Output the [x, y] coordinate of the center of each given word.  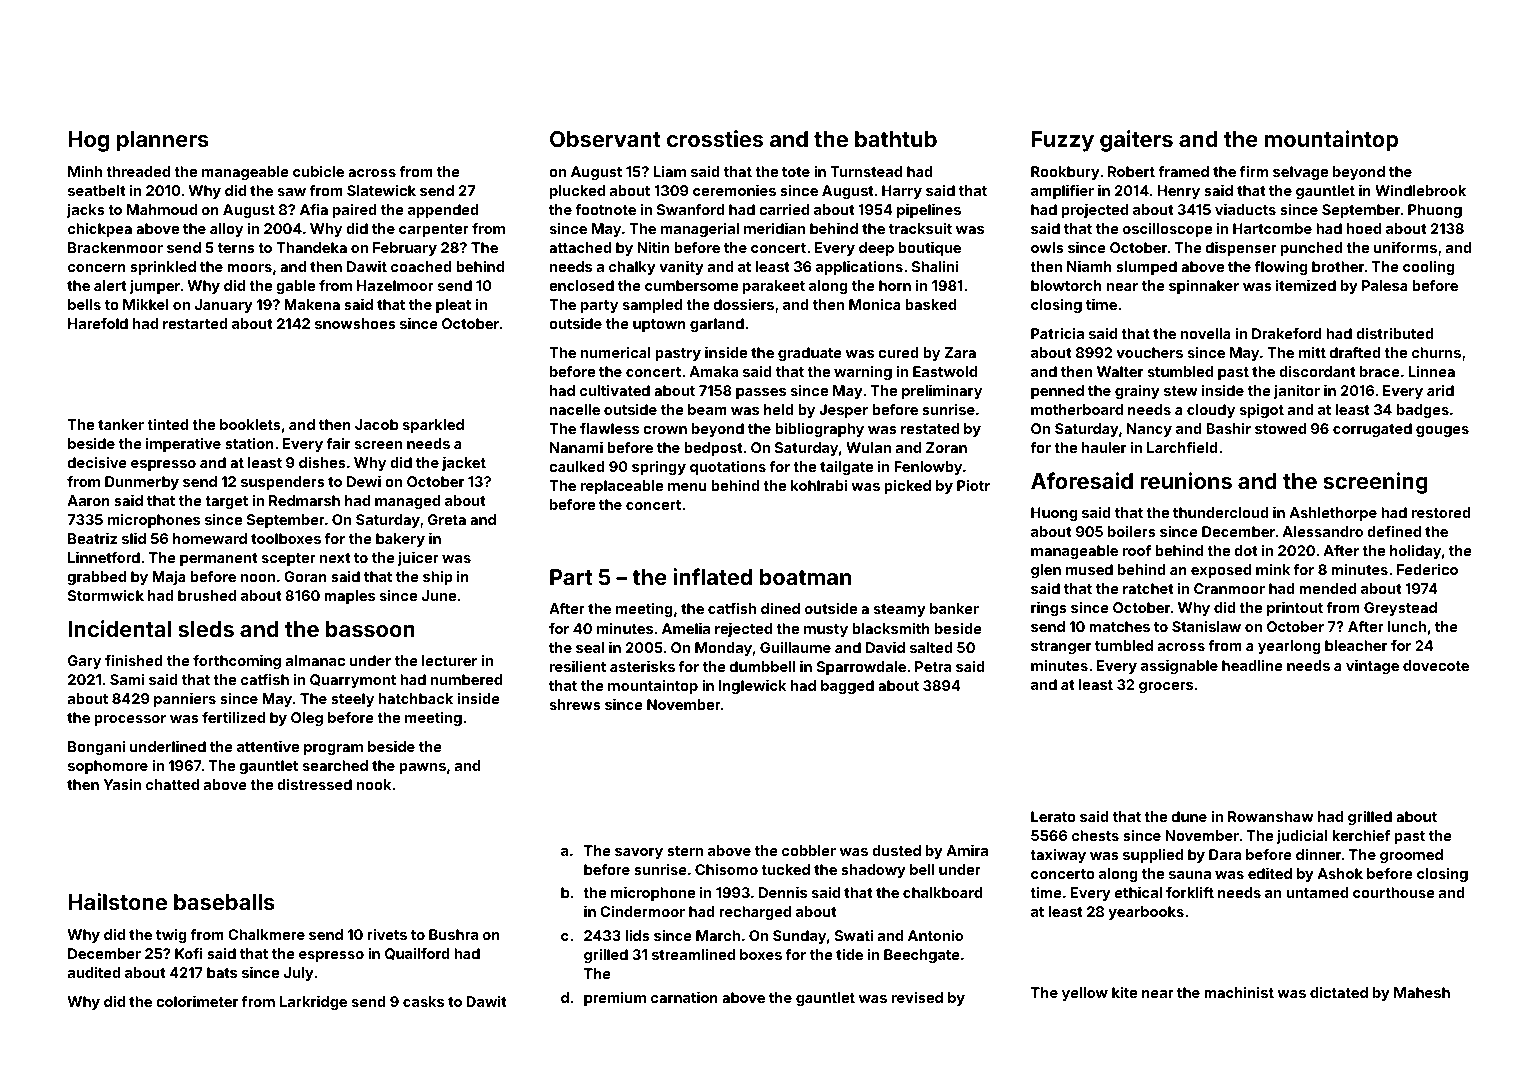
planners [163, 141]
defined [1394, 531]
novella [1206, 333]
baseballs [224, 902]
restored [1441, 512]
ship [438, 578]
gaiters [1136, 141]
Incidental [119, 628]
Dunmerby [142, 483]
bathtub [896, 139]
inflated [712, 576]
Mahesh [1422, 992]
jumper [154, 287]
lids [637, 935]
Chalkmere [266, 934]
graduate [810, 354]
